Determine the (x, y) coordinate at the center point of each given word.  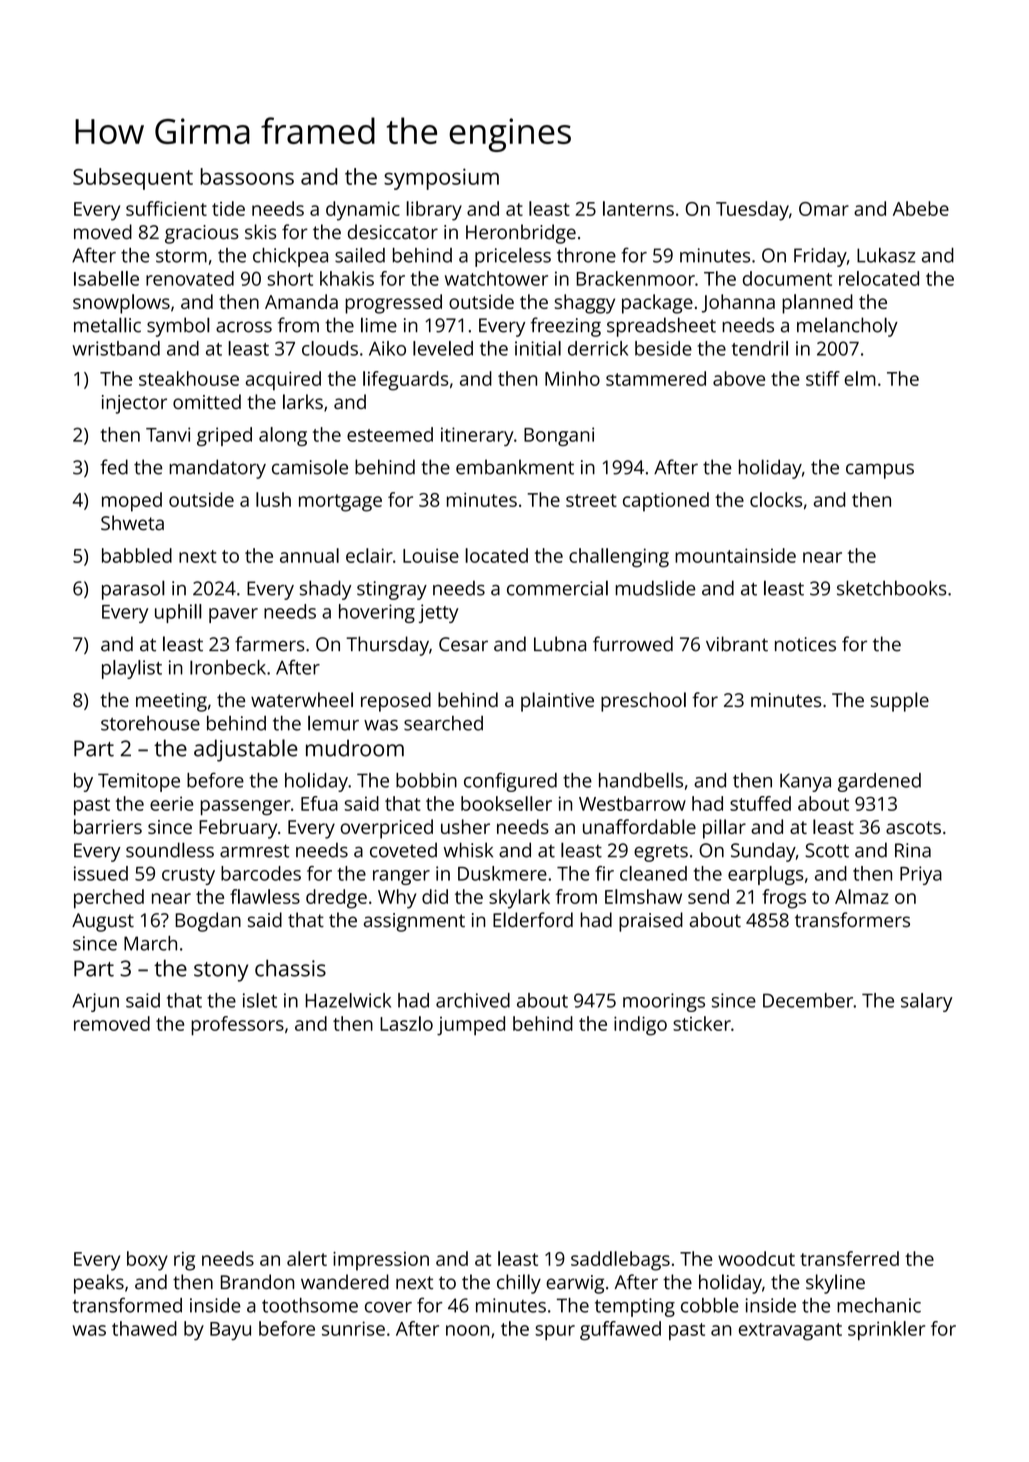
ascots (913, 827)
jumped (471, 1026)
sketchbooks (892, 588)
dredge (336, 899)
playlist (132, 669)
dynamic (363, 211)
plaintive (557, 702)
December (808, 1000)
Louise (431, 555)
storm (181, 256)
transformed (127, 1305)
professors (237, 1026)
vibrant (737, 644)
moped (132, 502)
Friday (820, 257)
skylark (519, 899)
